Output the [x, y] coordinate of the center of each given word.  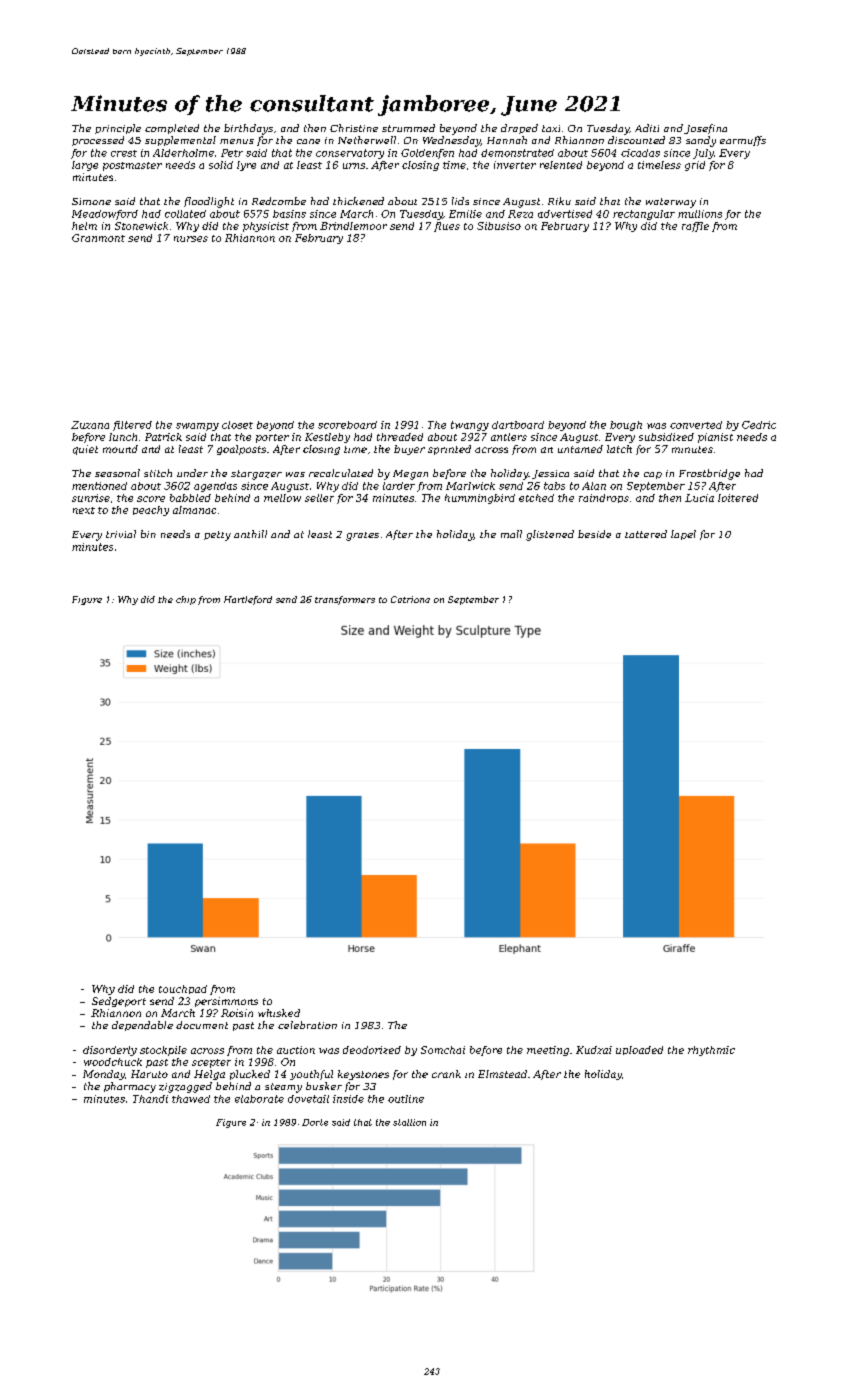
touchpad [183, 989]
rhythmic [711, 1051]
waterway [671, 203]
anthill [250, 534]
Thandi [150, 1099]
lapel [683, 535]
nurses [191, 239]
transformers [345, 600]
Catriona [410, 599]
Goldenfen [427, 154]
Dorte [315, 1122]
